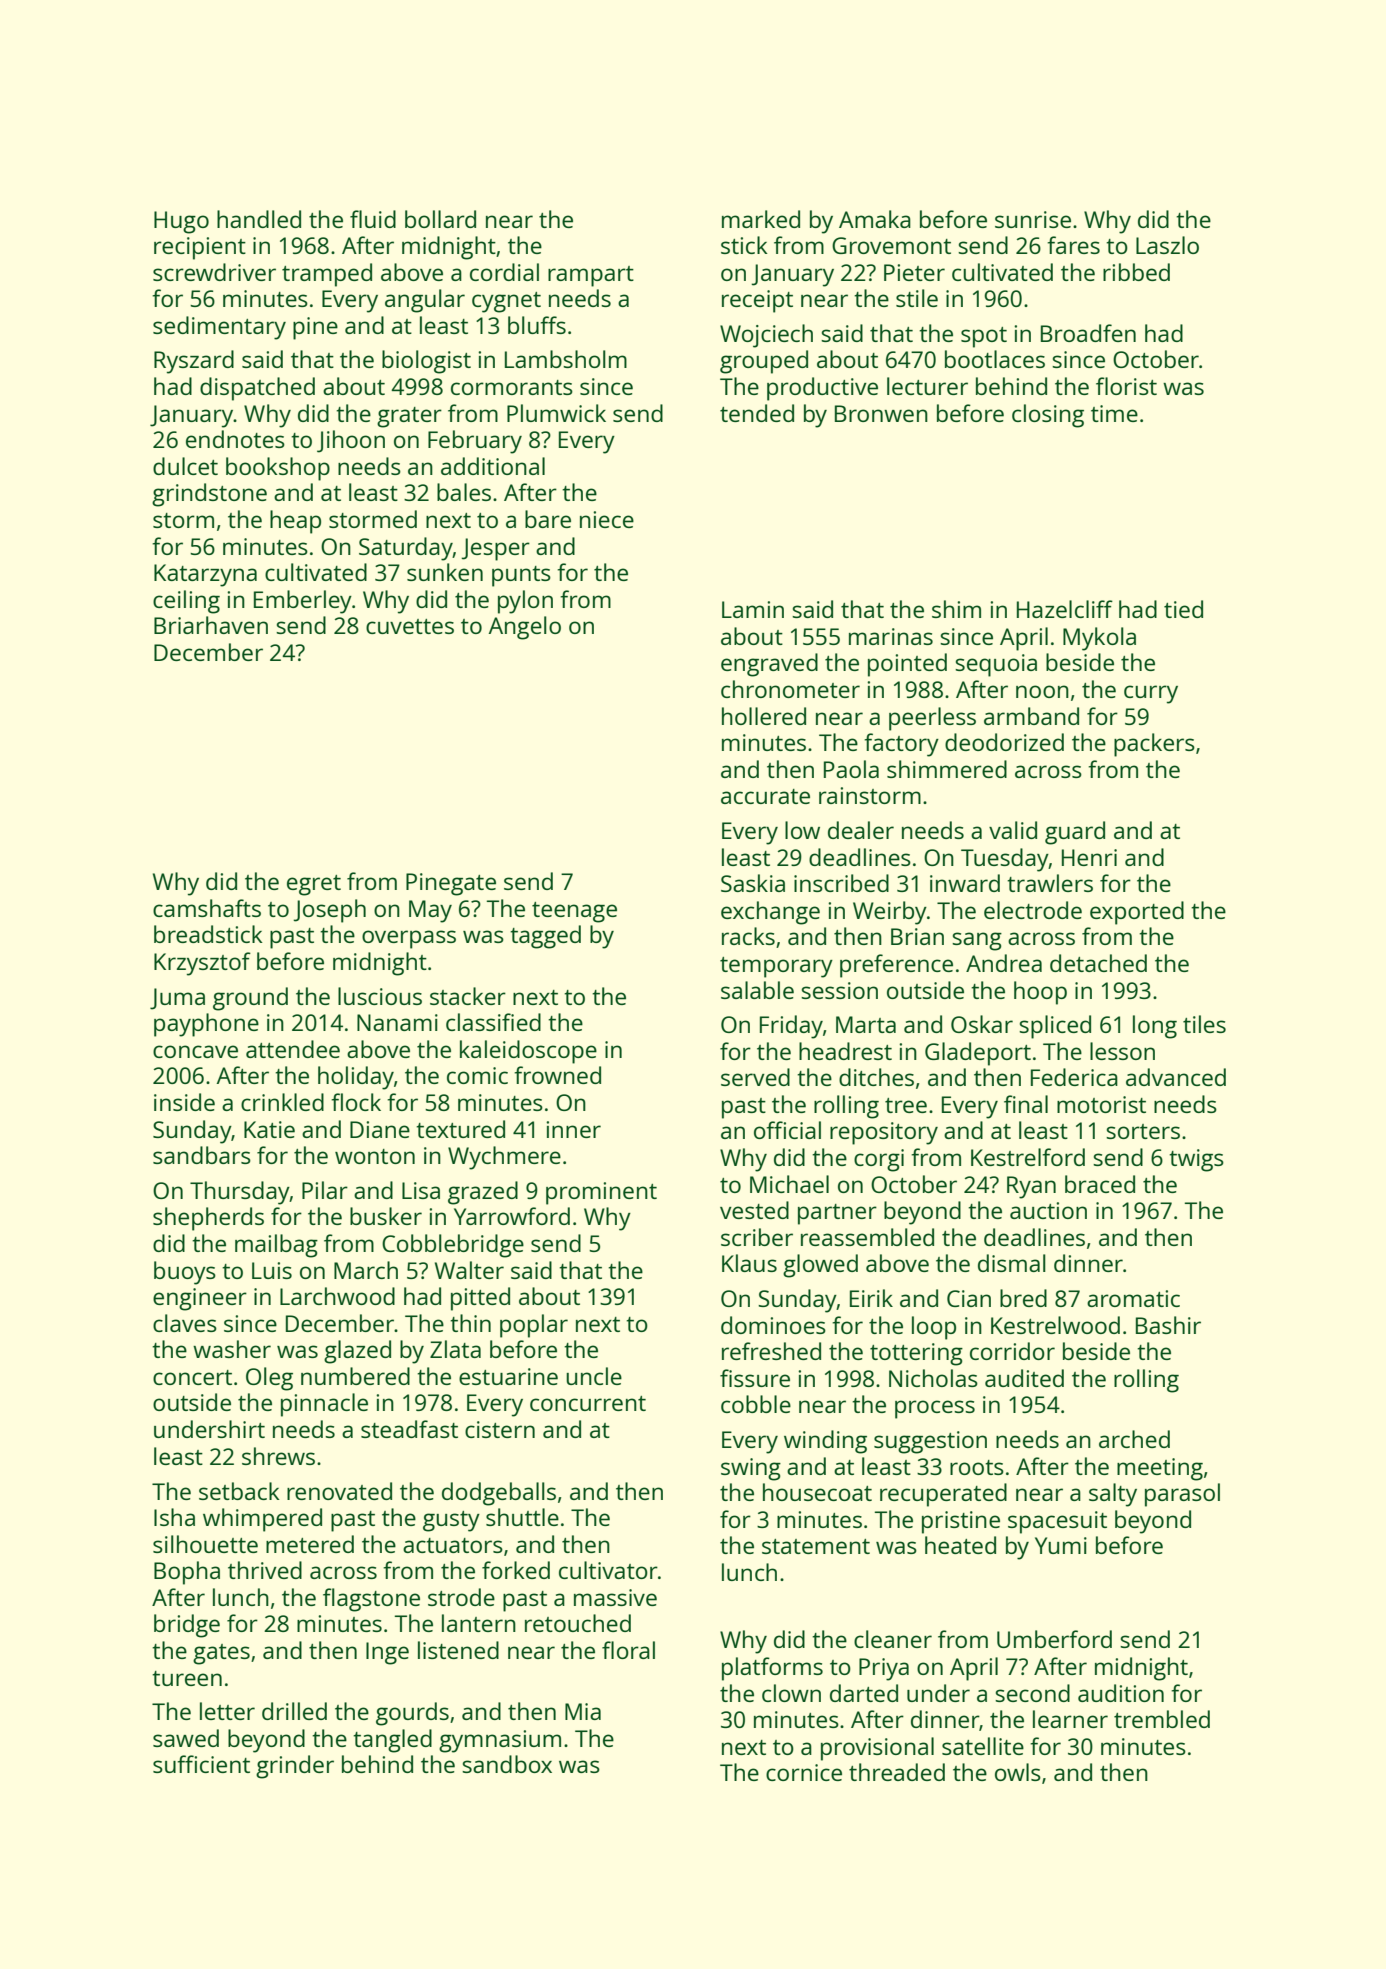  Describe the element at coordinates (202, 964) in the document. I see `Krzysztof` at that location.
